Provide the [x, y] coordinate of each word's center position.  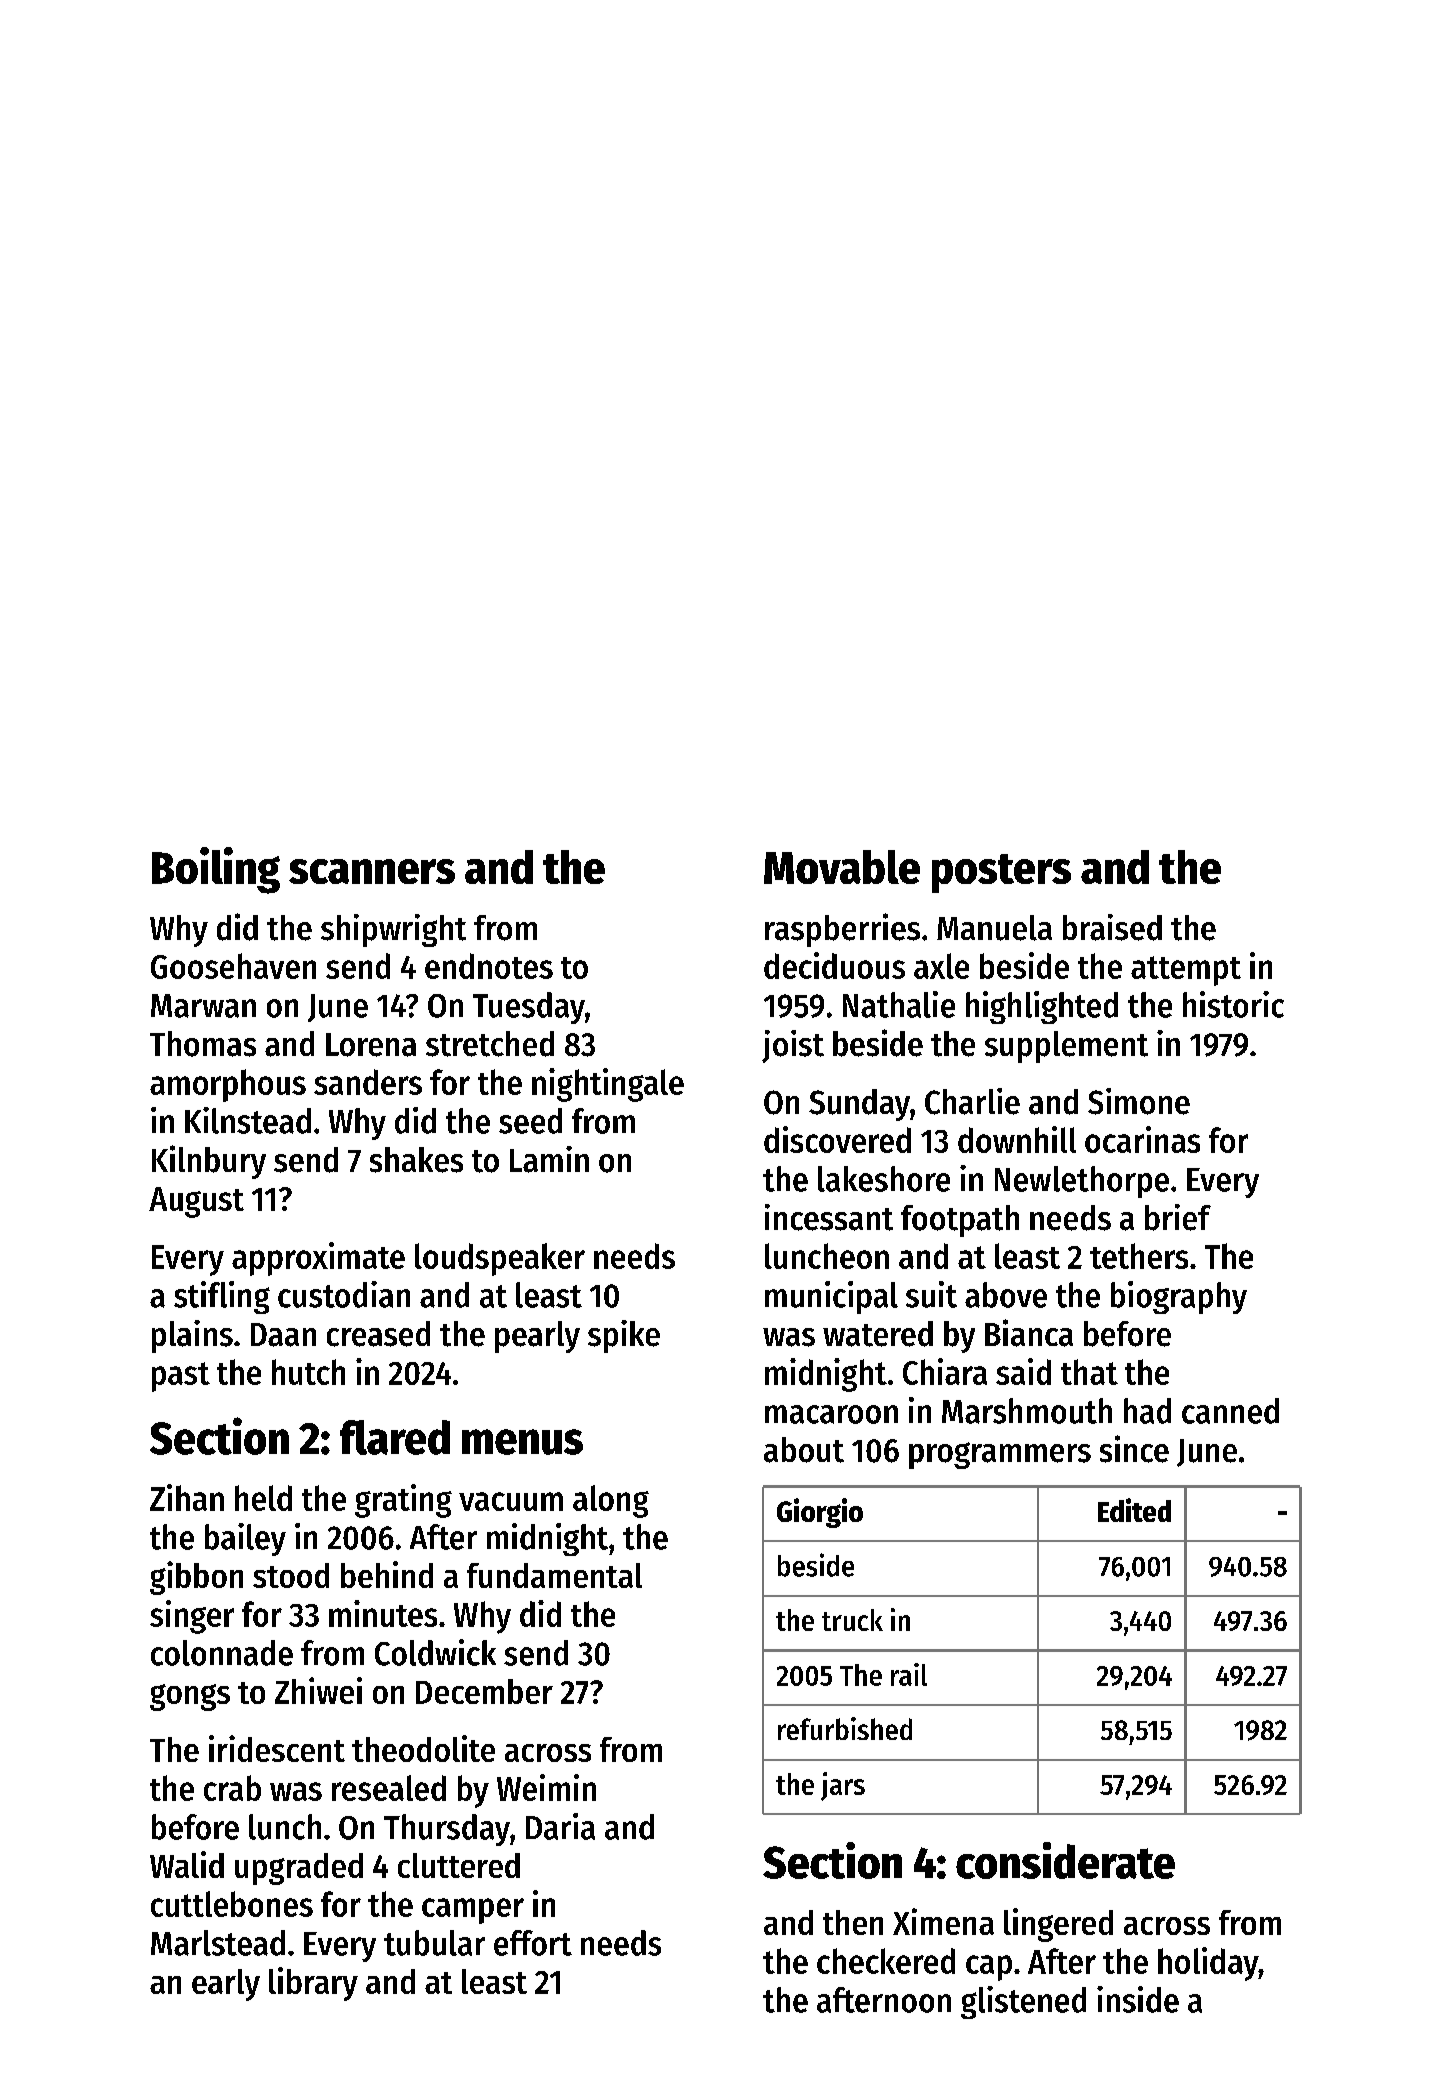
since [1134, 1449]
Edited [1134, 1510]
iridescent [277, 1748]
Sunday [859, 1105]
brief [1178, 1217]
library [313, 1984]
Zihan [187, 1497]
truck [852, 1620]
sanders [368, 1082]
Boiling [216, 870]
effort [533, 1943]
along [611, 1501]
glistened [1023, 2002]
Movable [842, 867]
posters [1001, 873]
